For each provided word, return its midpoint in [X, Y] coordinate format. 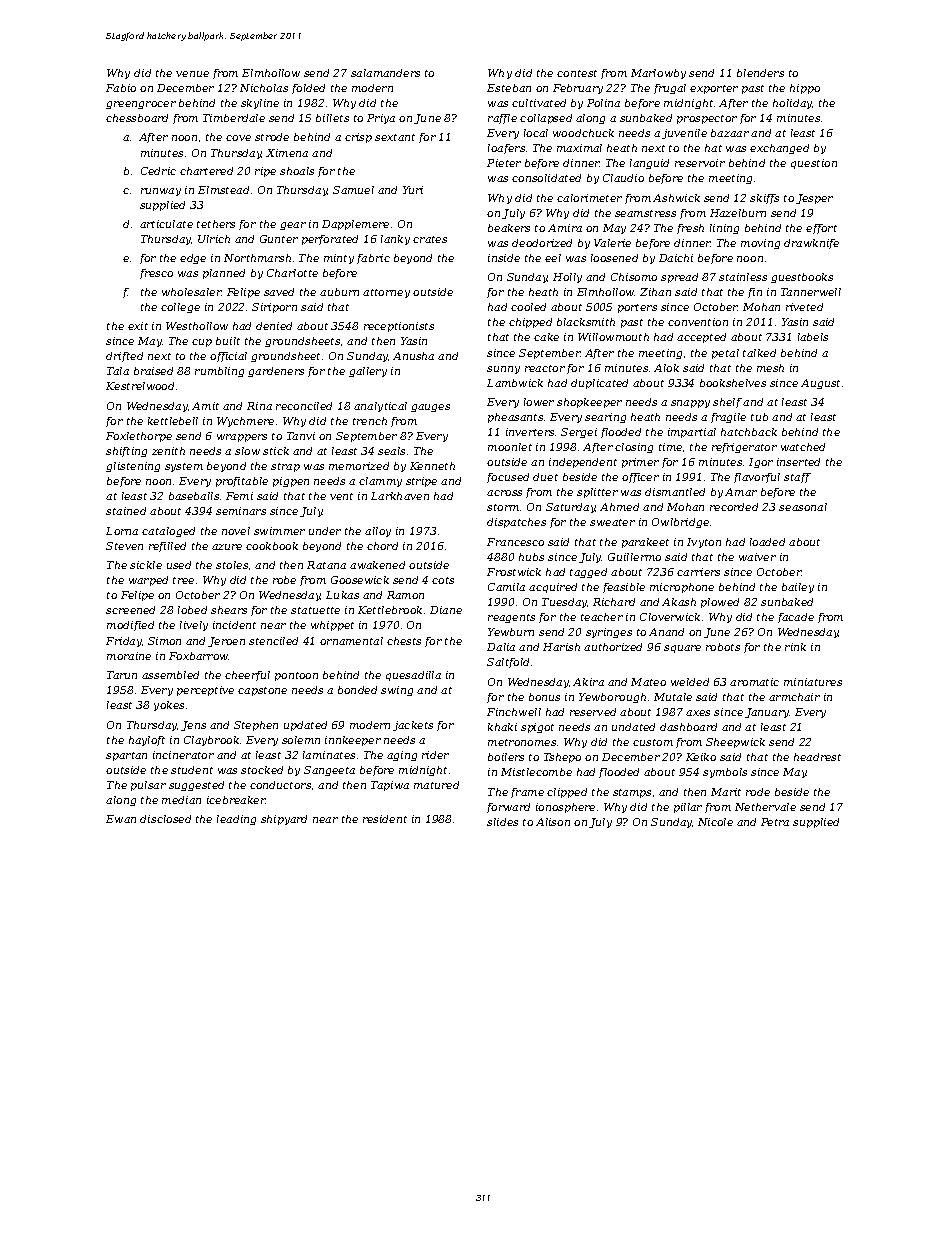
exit [138, 326]
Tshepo [562, 758]
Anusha [413, 356]
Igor [761, 463]
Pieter [504, 163]
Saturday [571, 508]
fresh [690, 229]
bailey [798, 588]
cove [238, 138]
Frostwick [514, 572]
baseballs [194, 496]
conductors [280, 785]
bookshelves [733, 383]
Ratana [326, 565]
